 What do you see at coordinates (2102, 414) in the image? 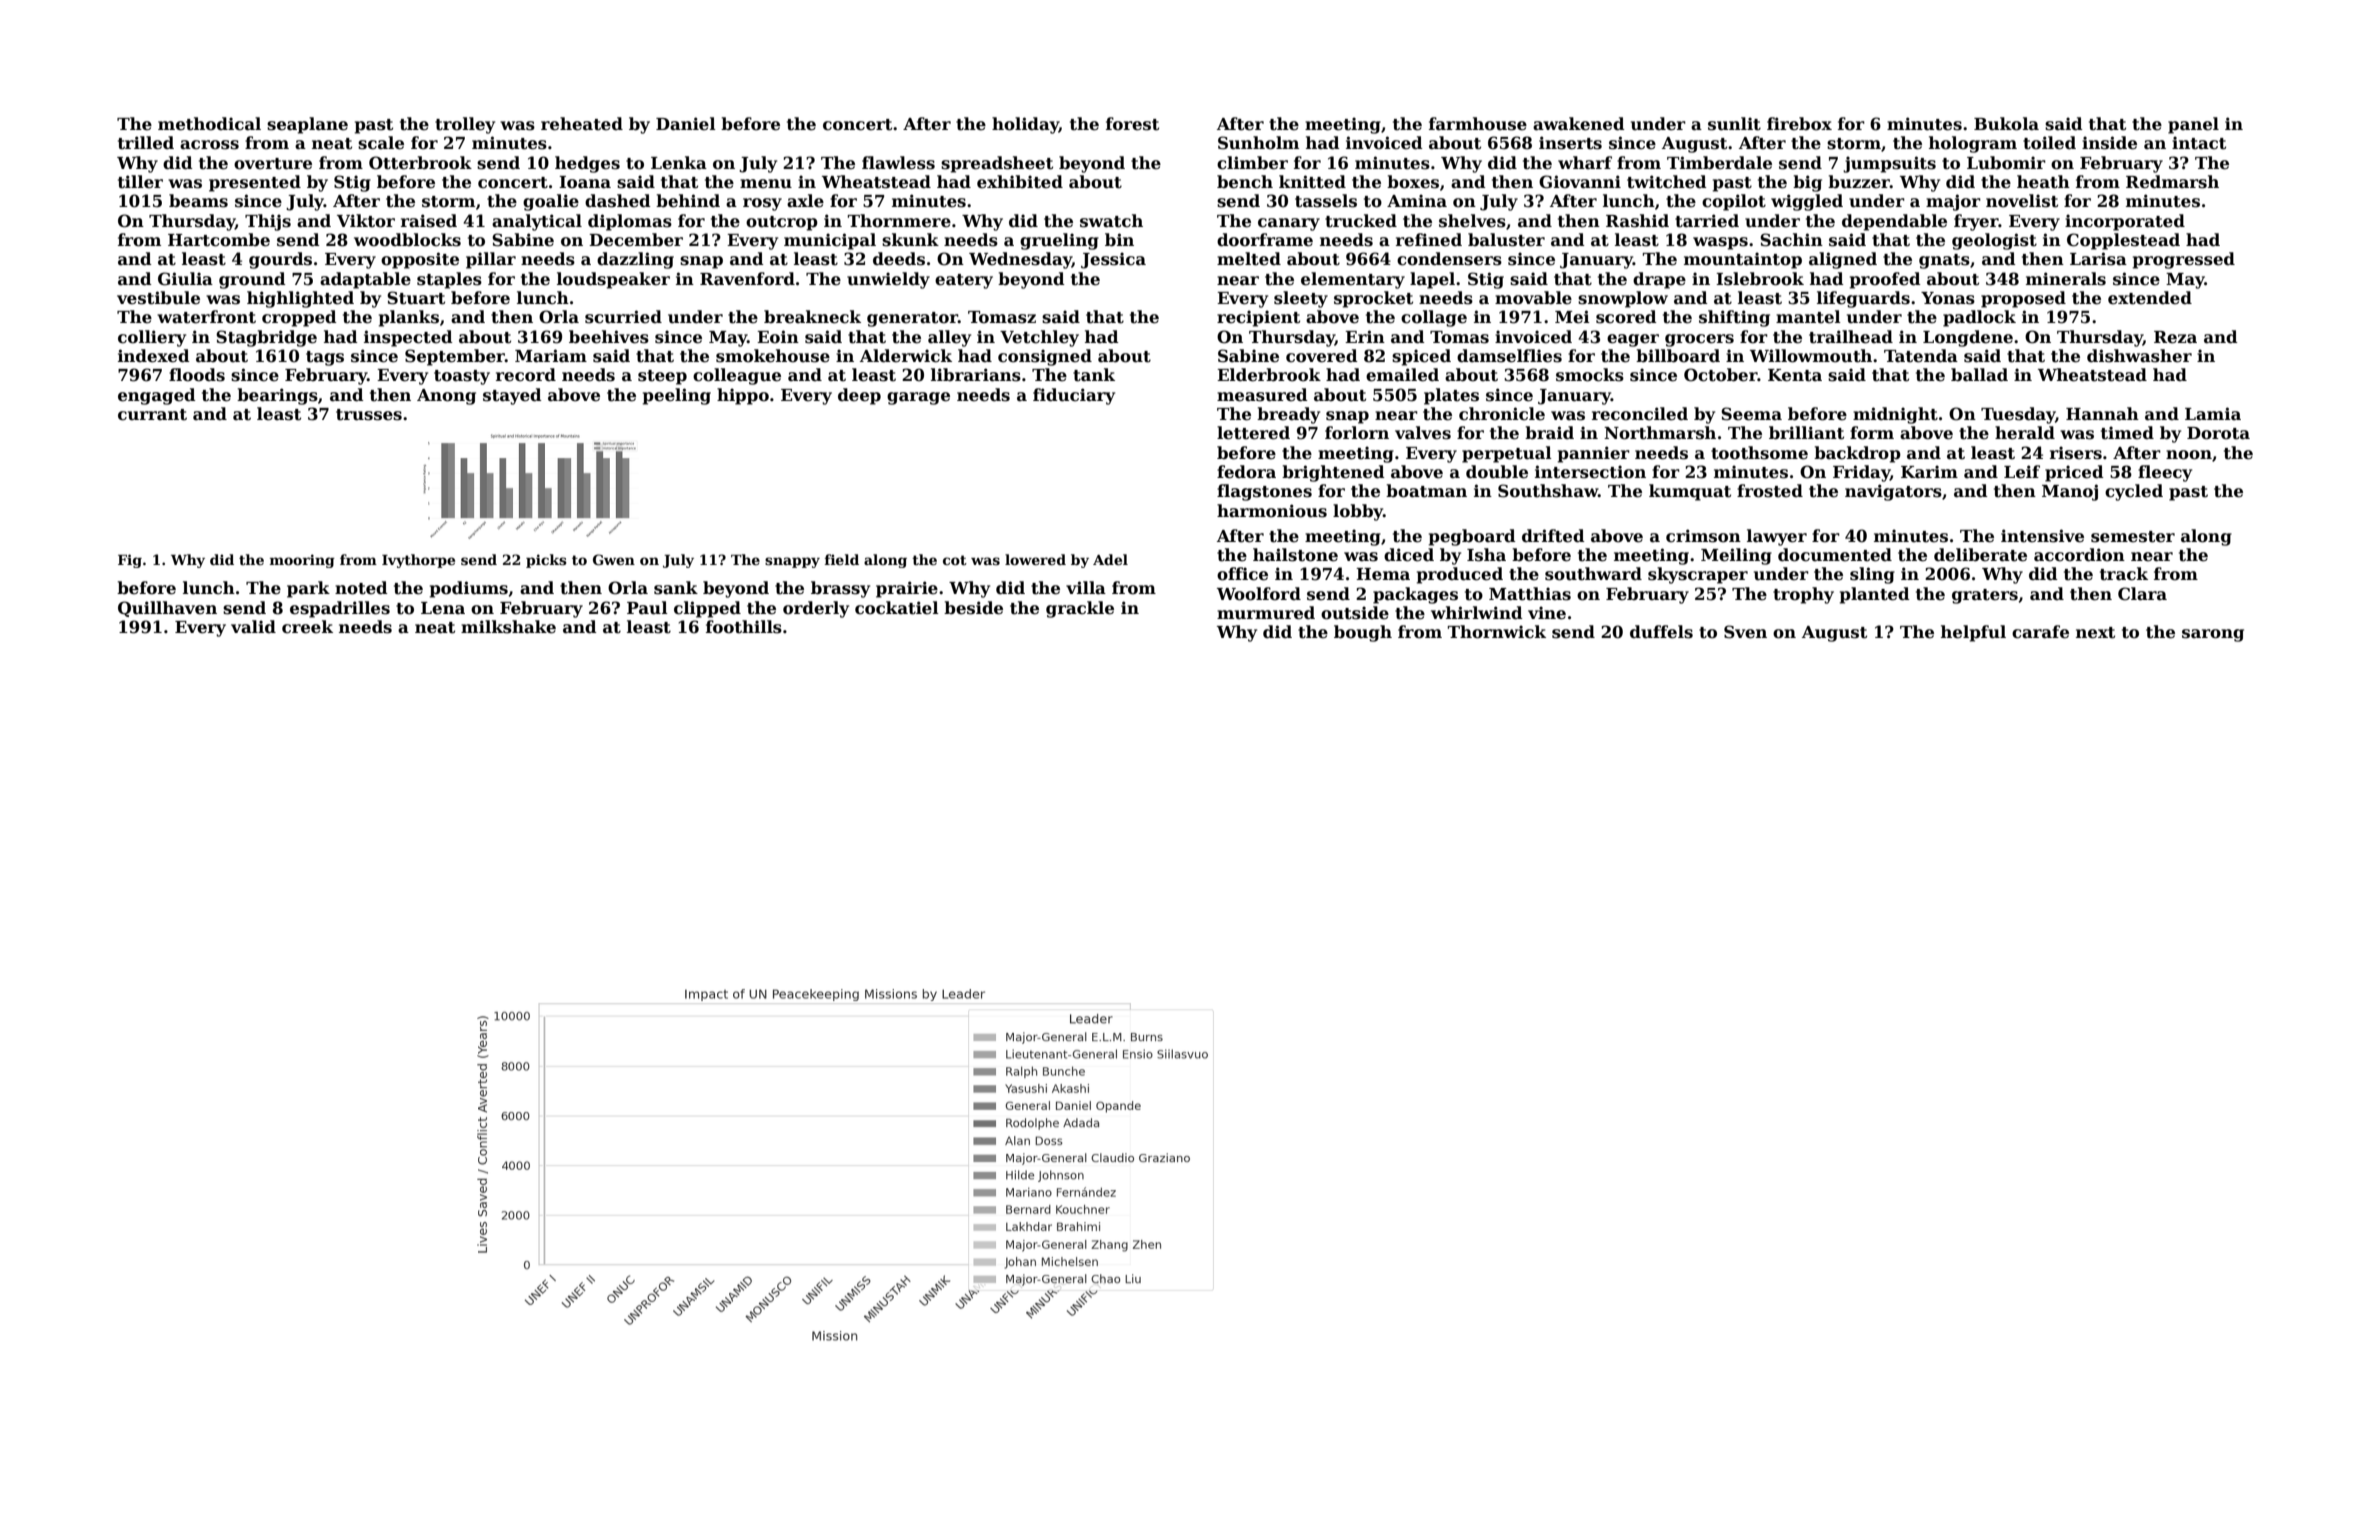
I see `Hannah` at bounding box center [2102, 414].
